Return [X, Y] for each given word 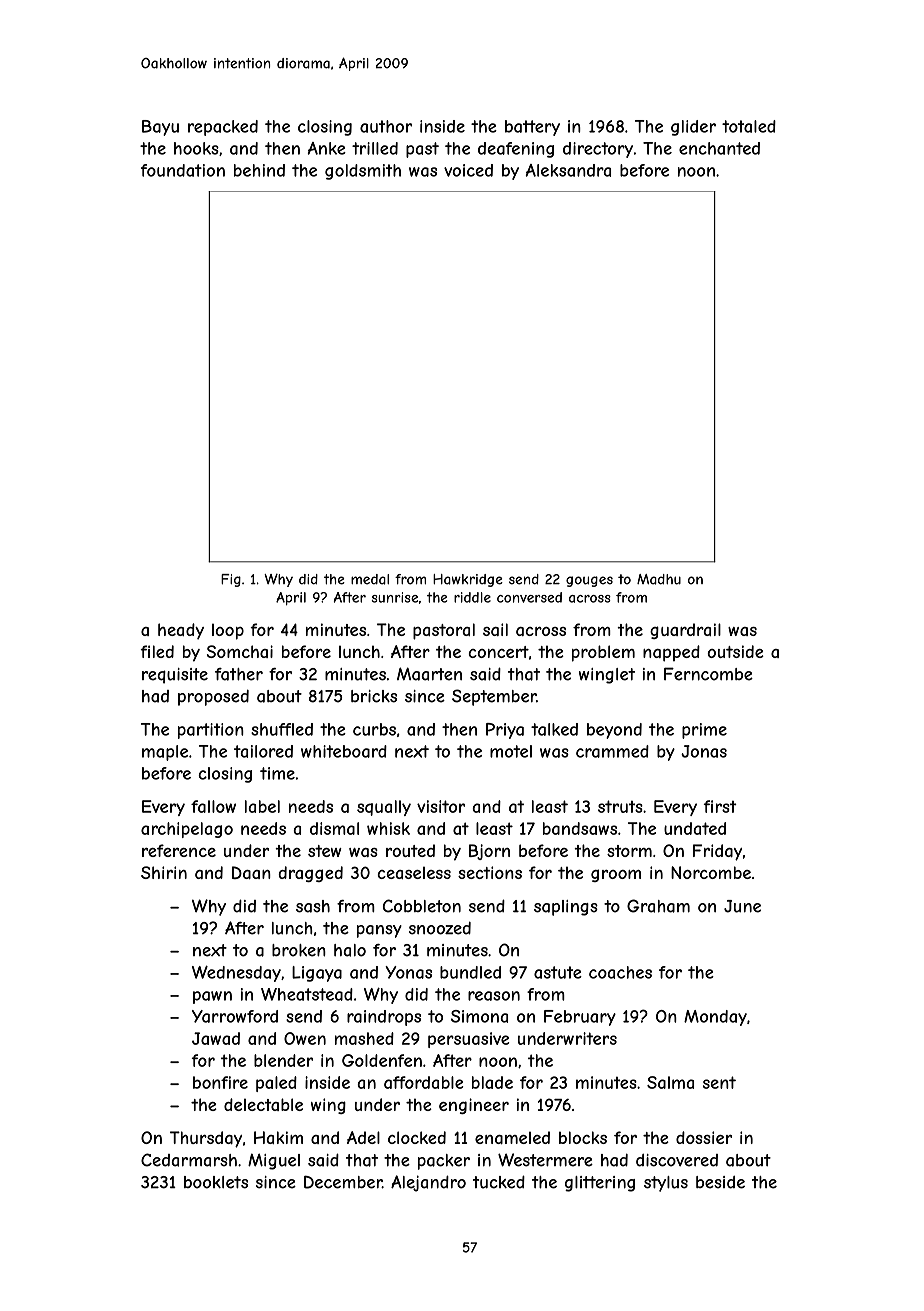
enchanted [719, 148]
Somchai [240, 651]
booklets [216, 1182]
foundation [183, 170]
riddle [472, 597]
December [343, 1182]
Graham [658, 906]
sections [490, 872]
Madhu [659, 579]
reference [179, 850]
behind [259, 170]
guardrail [685, 631]
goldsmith [363, 172]
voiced [468, 170]
